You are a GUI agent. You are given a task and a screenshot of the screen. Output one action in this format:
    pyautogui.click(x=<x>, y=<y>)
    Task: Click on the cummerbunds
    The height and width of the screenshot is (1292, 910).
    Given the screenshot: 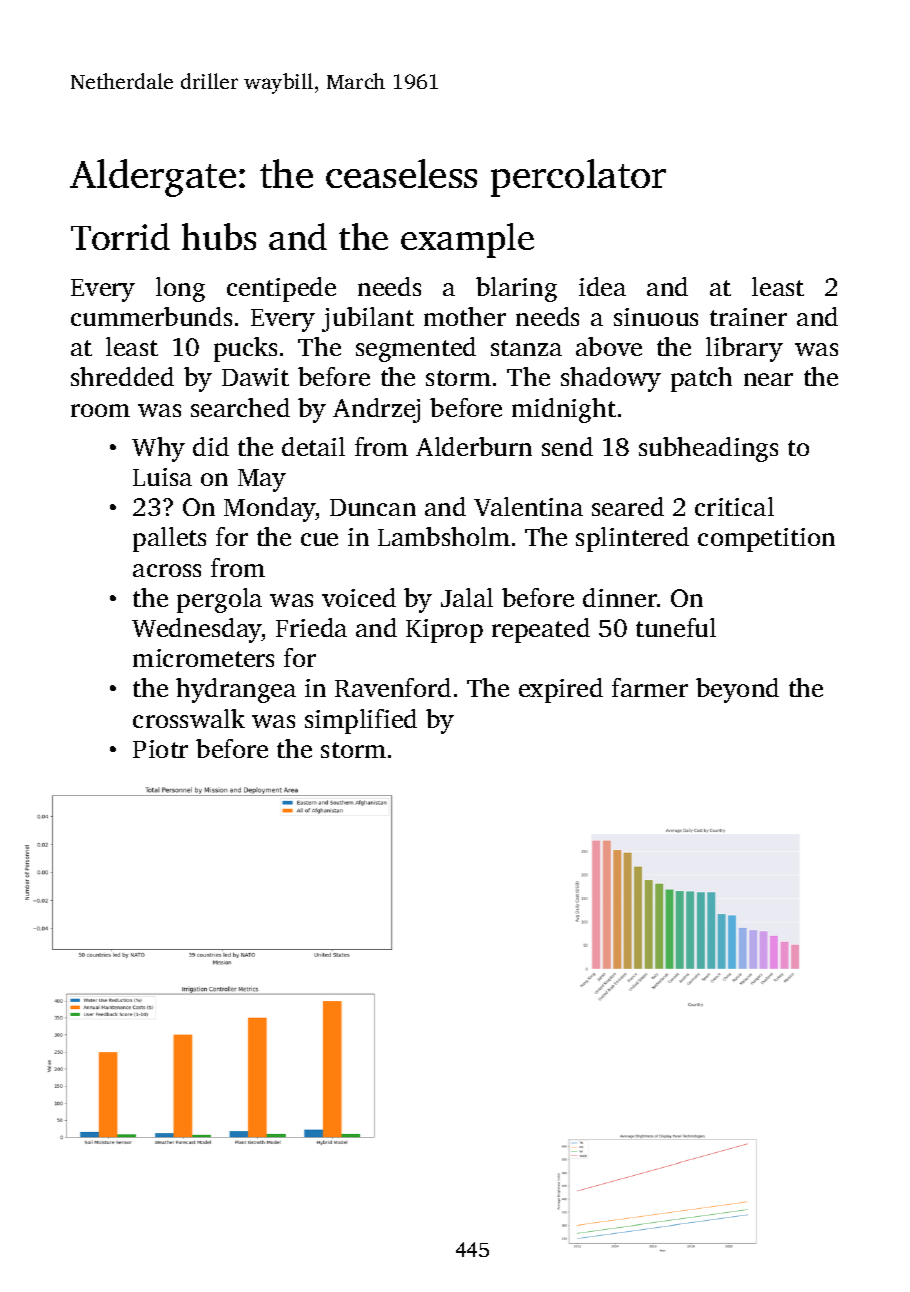 What is the action you would take?
    pyautogui.click(x=151, y=316)
